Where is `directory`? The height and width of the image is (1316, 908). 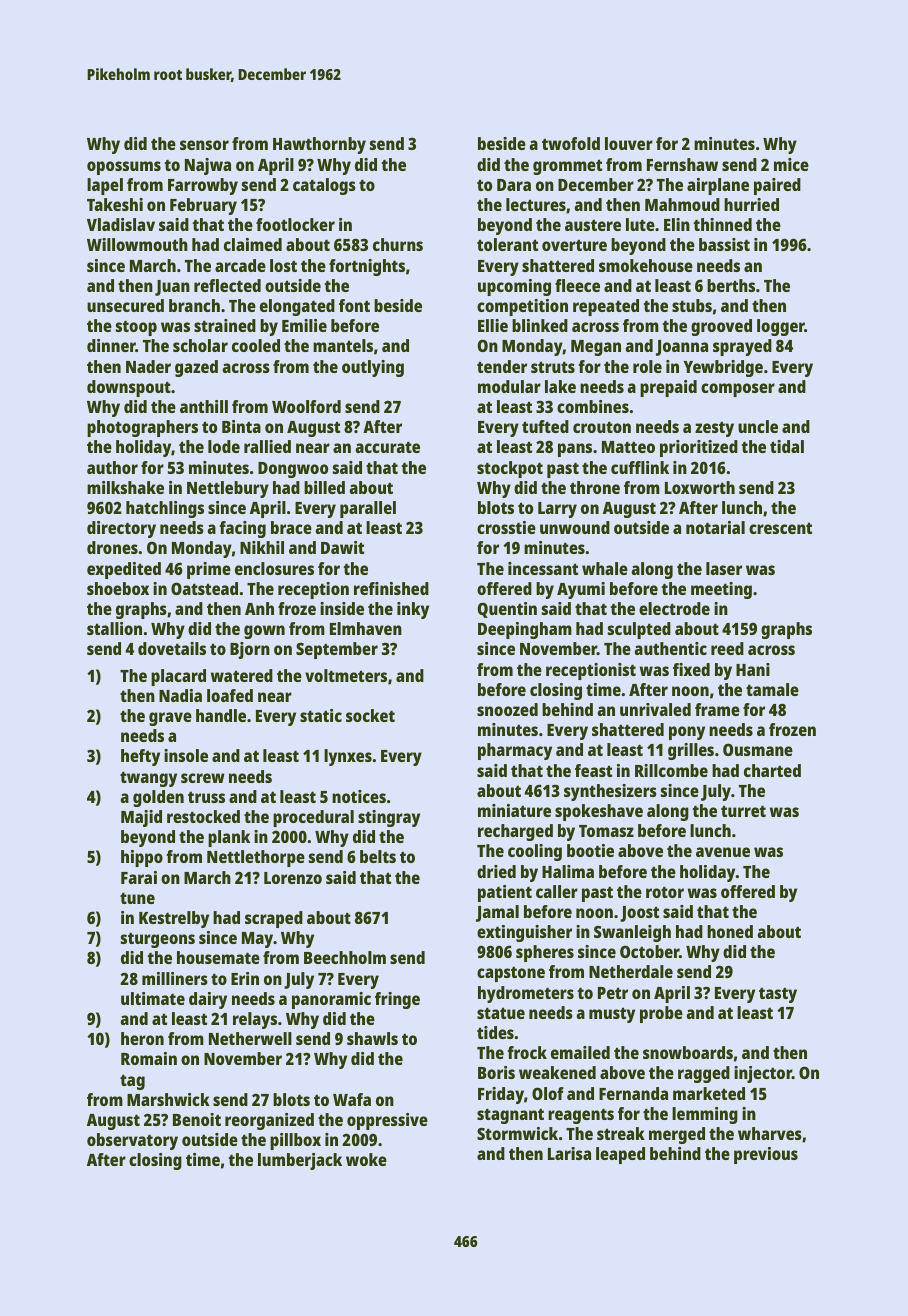
directory is located at coordinates (121, 529).
